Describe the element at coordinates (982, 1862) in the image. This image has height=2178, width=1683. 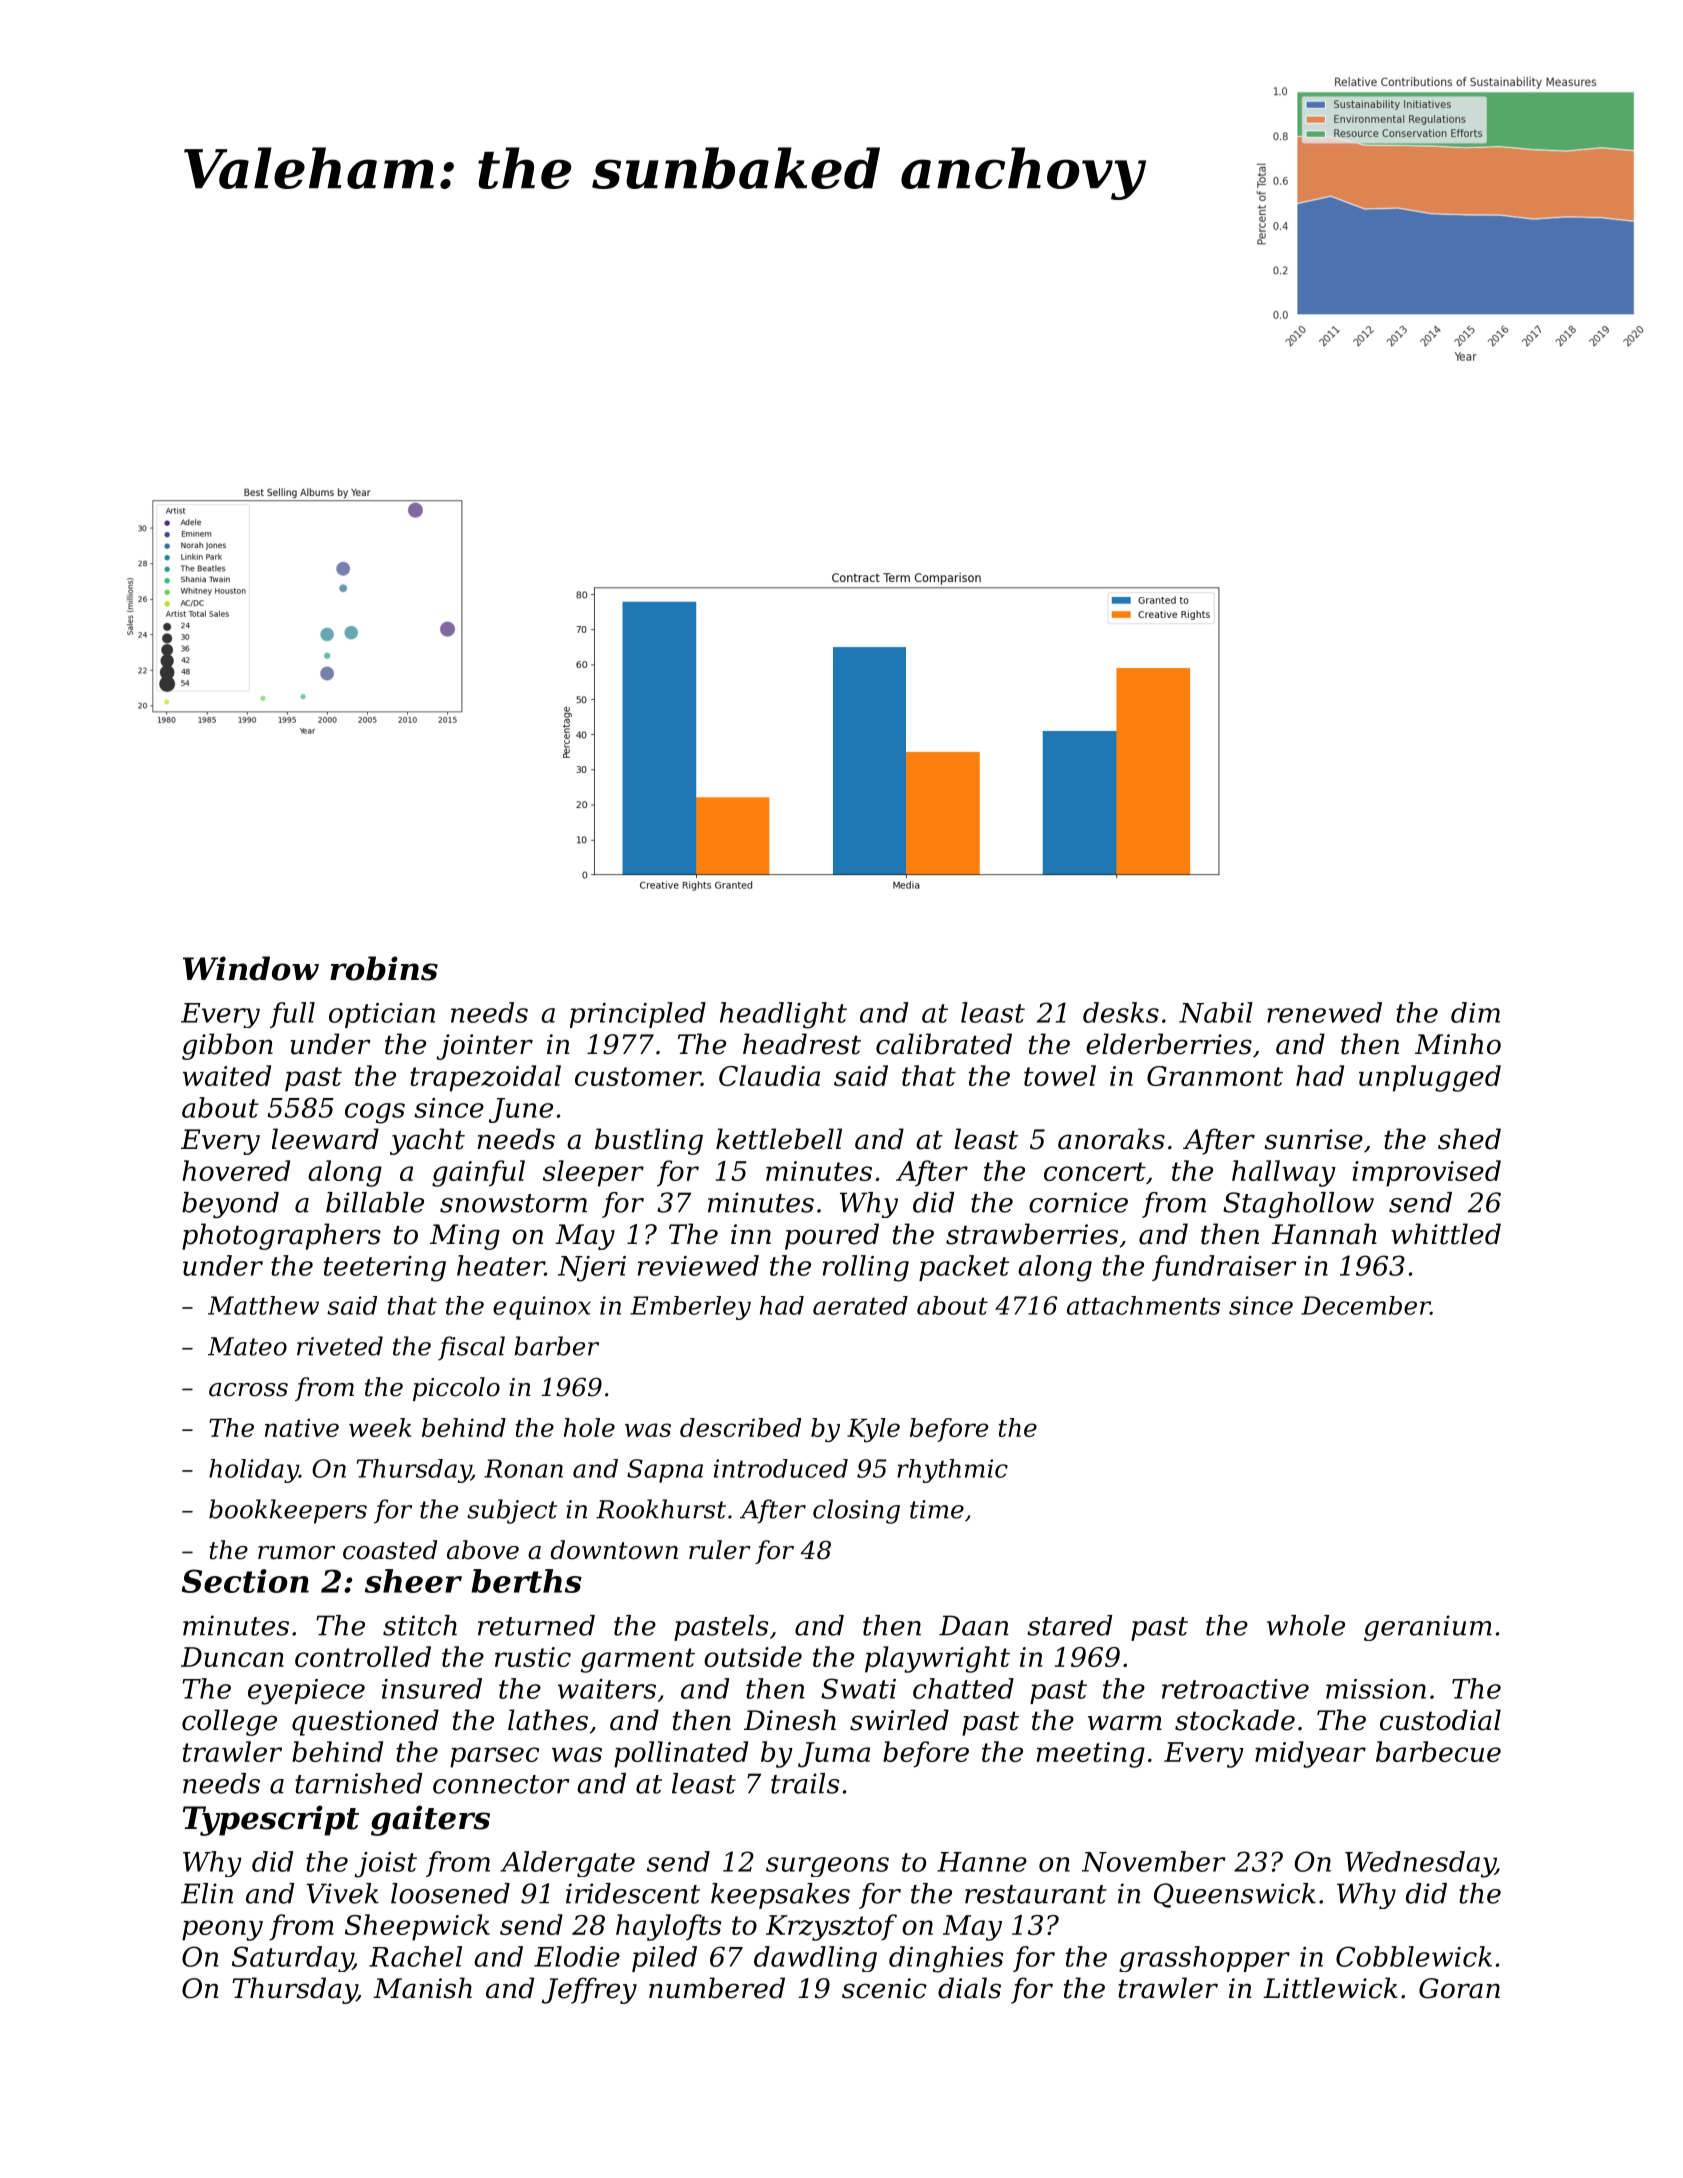
I see `Hanne` at that location.
